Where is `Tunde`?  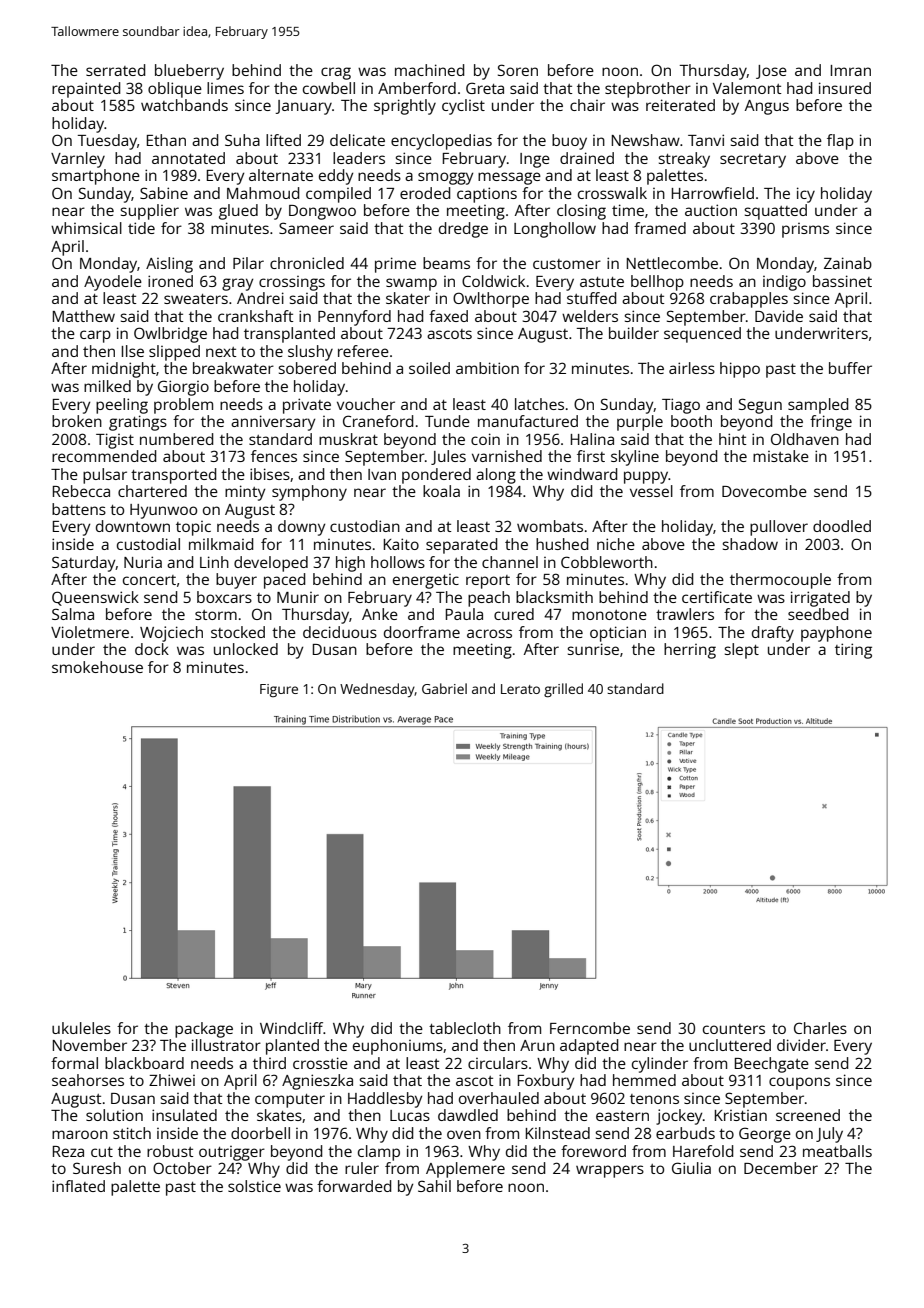
Tunde is located at coordinates (447, 421).
